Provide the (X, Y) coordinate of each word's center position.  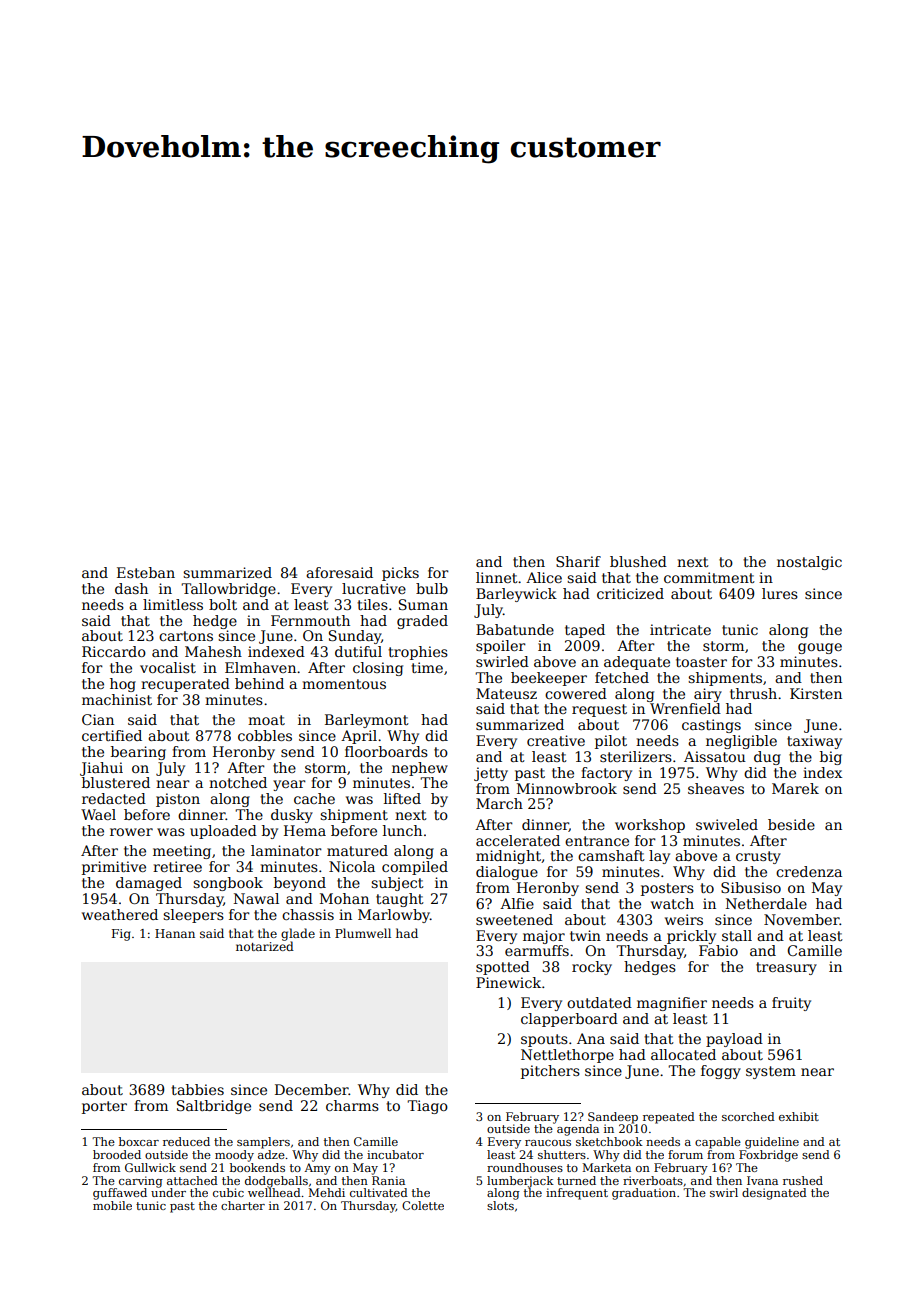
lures (780, 593)
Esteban (146, 572)
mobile (112, 1205)
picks (400, 574)
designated (774, 1194)
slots (500, 1205)
